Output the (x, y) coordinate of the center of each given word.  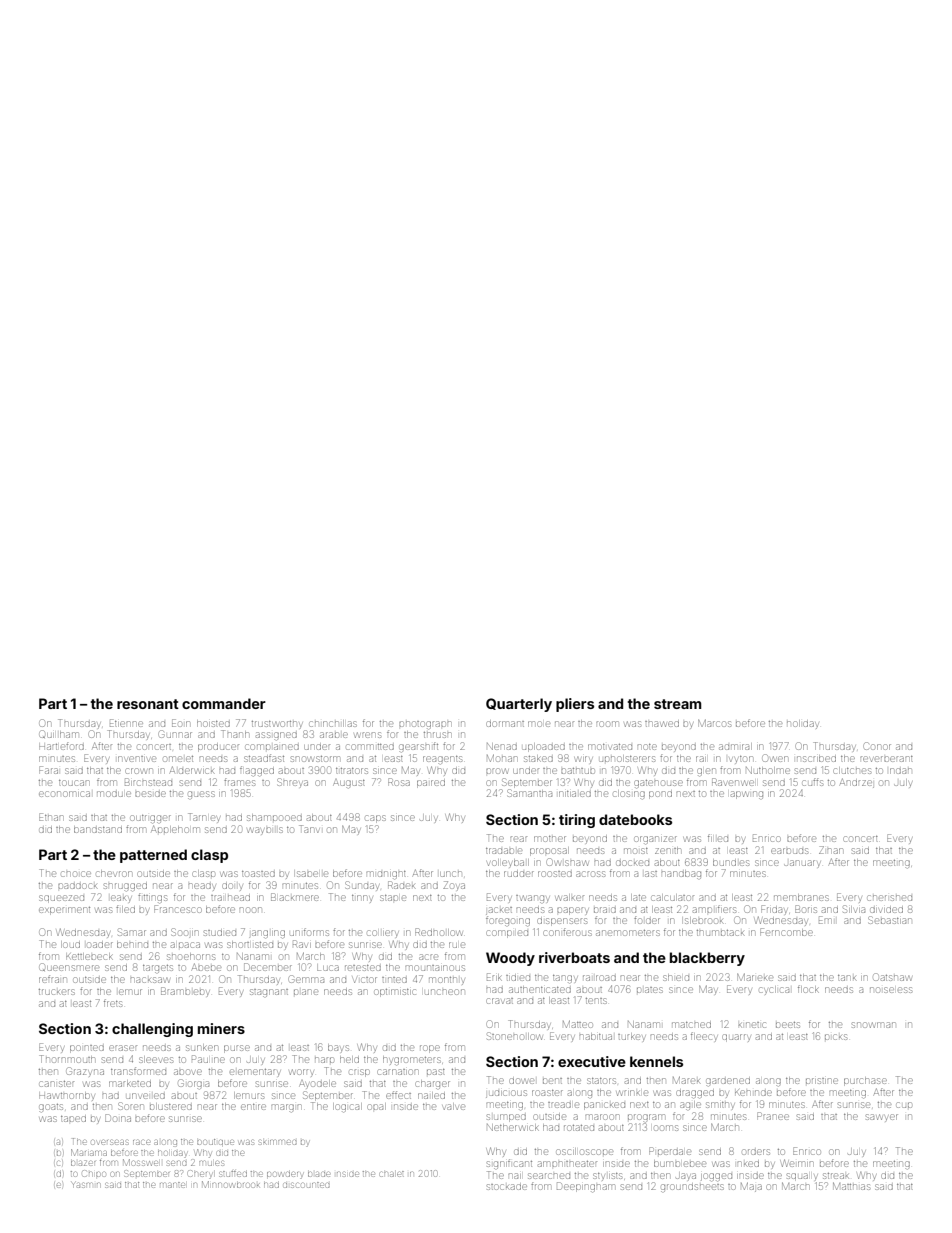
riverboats (574, 957)
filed (125, 909)
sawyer (882, 1118)
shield (676, 977)
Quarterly (519, 705)
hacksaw (149, 980)
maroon (602, 1117)
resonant (148, 704)
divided (886, 910)
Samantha (529, 793)
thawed (662, 724)
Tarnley (203, 818)
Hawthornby (66, 1096)
